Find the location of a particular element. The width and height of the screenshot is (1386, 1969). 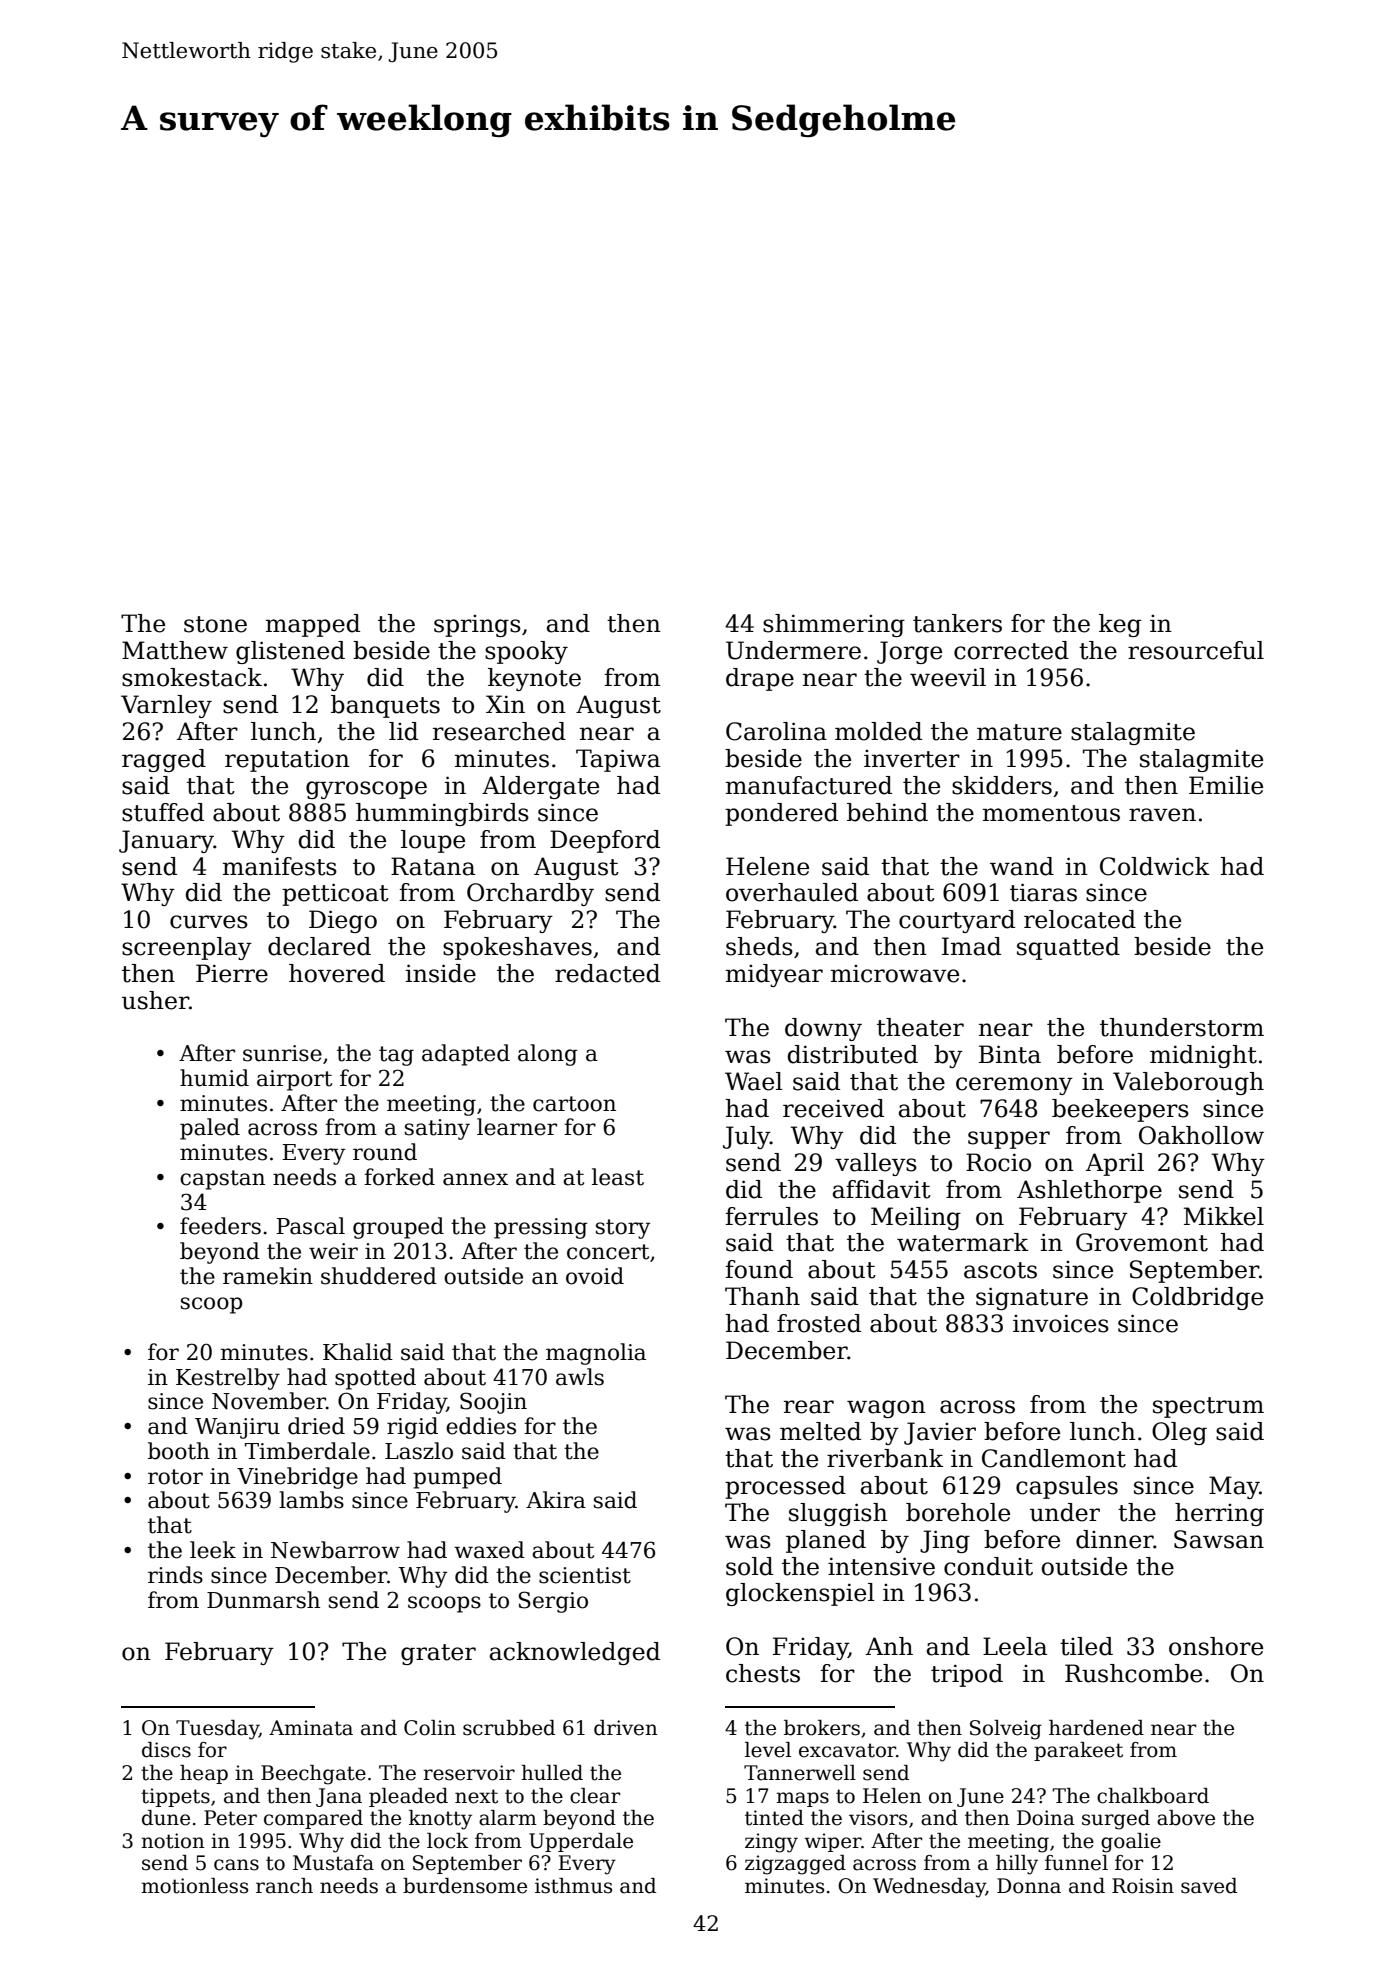

Wednesday is located at coordinates (929, 1888).
